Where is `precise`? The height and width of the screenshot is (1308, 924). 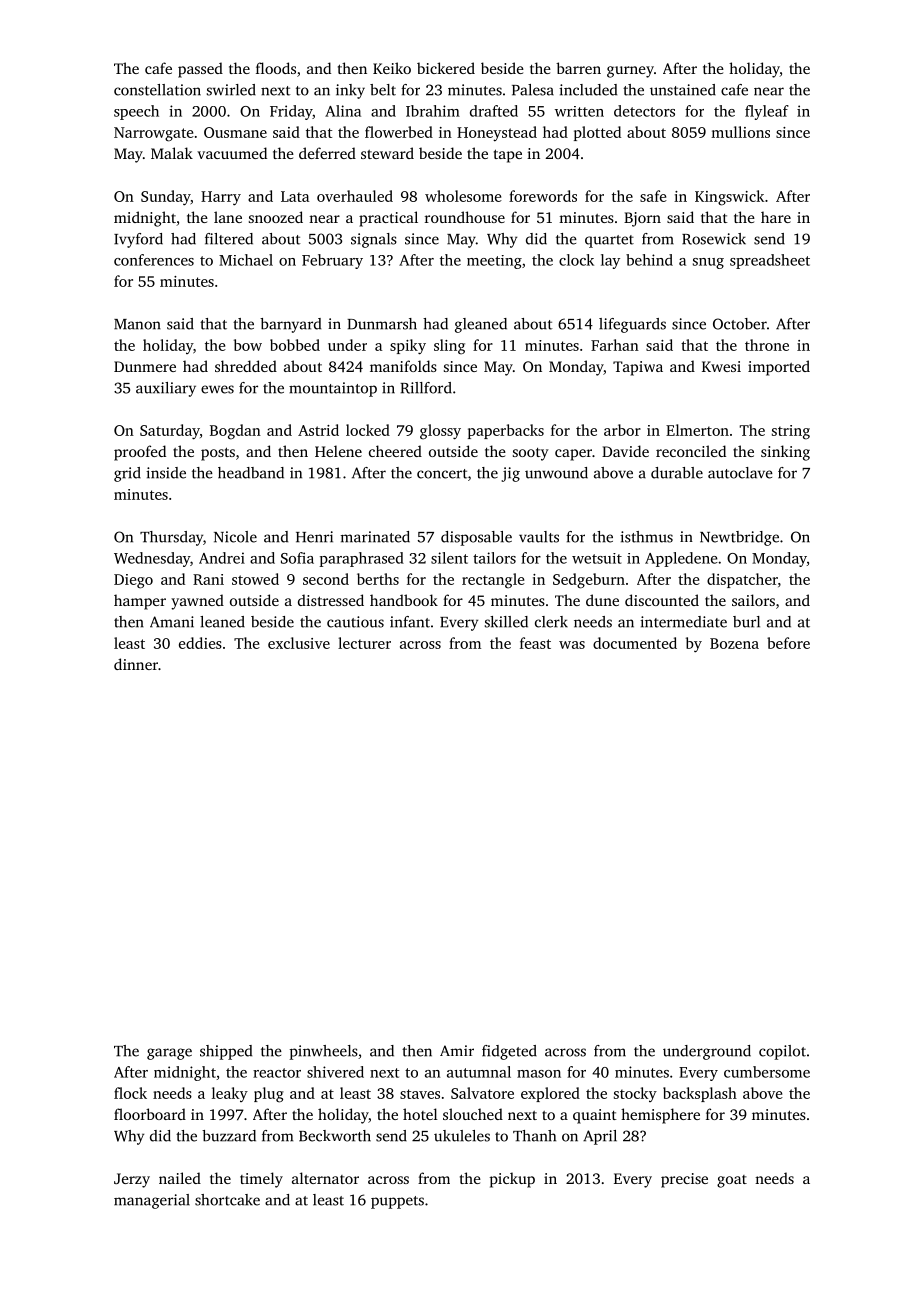 precise is located at coordinates (684, 1180).
